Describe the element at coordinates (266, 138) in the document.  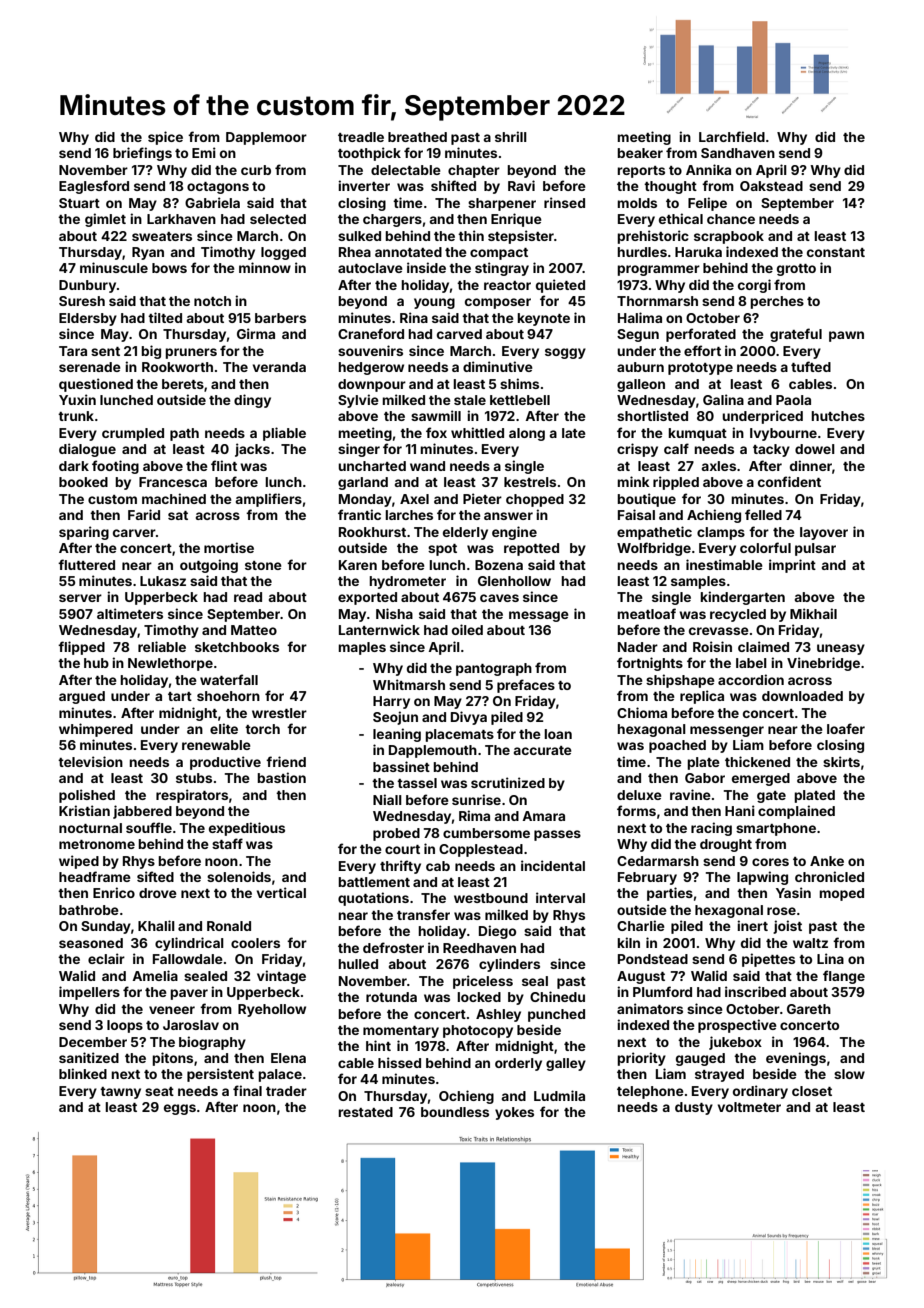
I see `Dapplemoor` at that location.
